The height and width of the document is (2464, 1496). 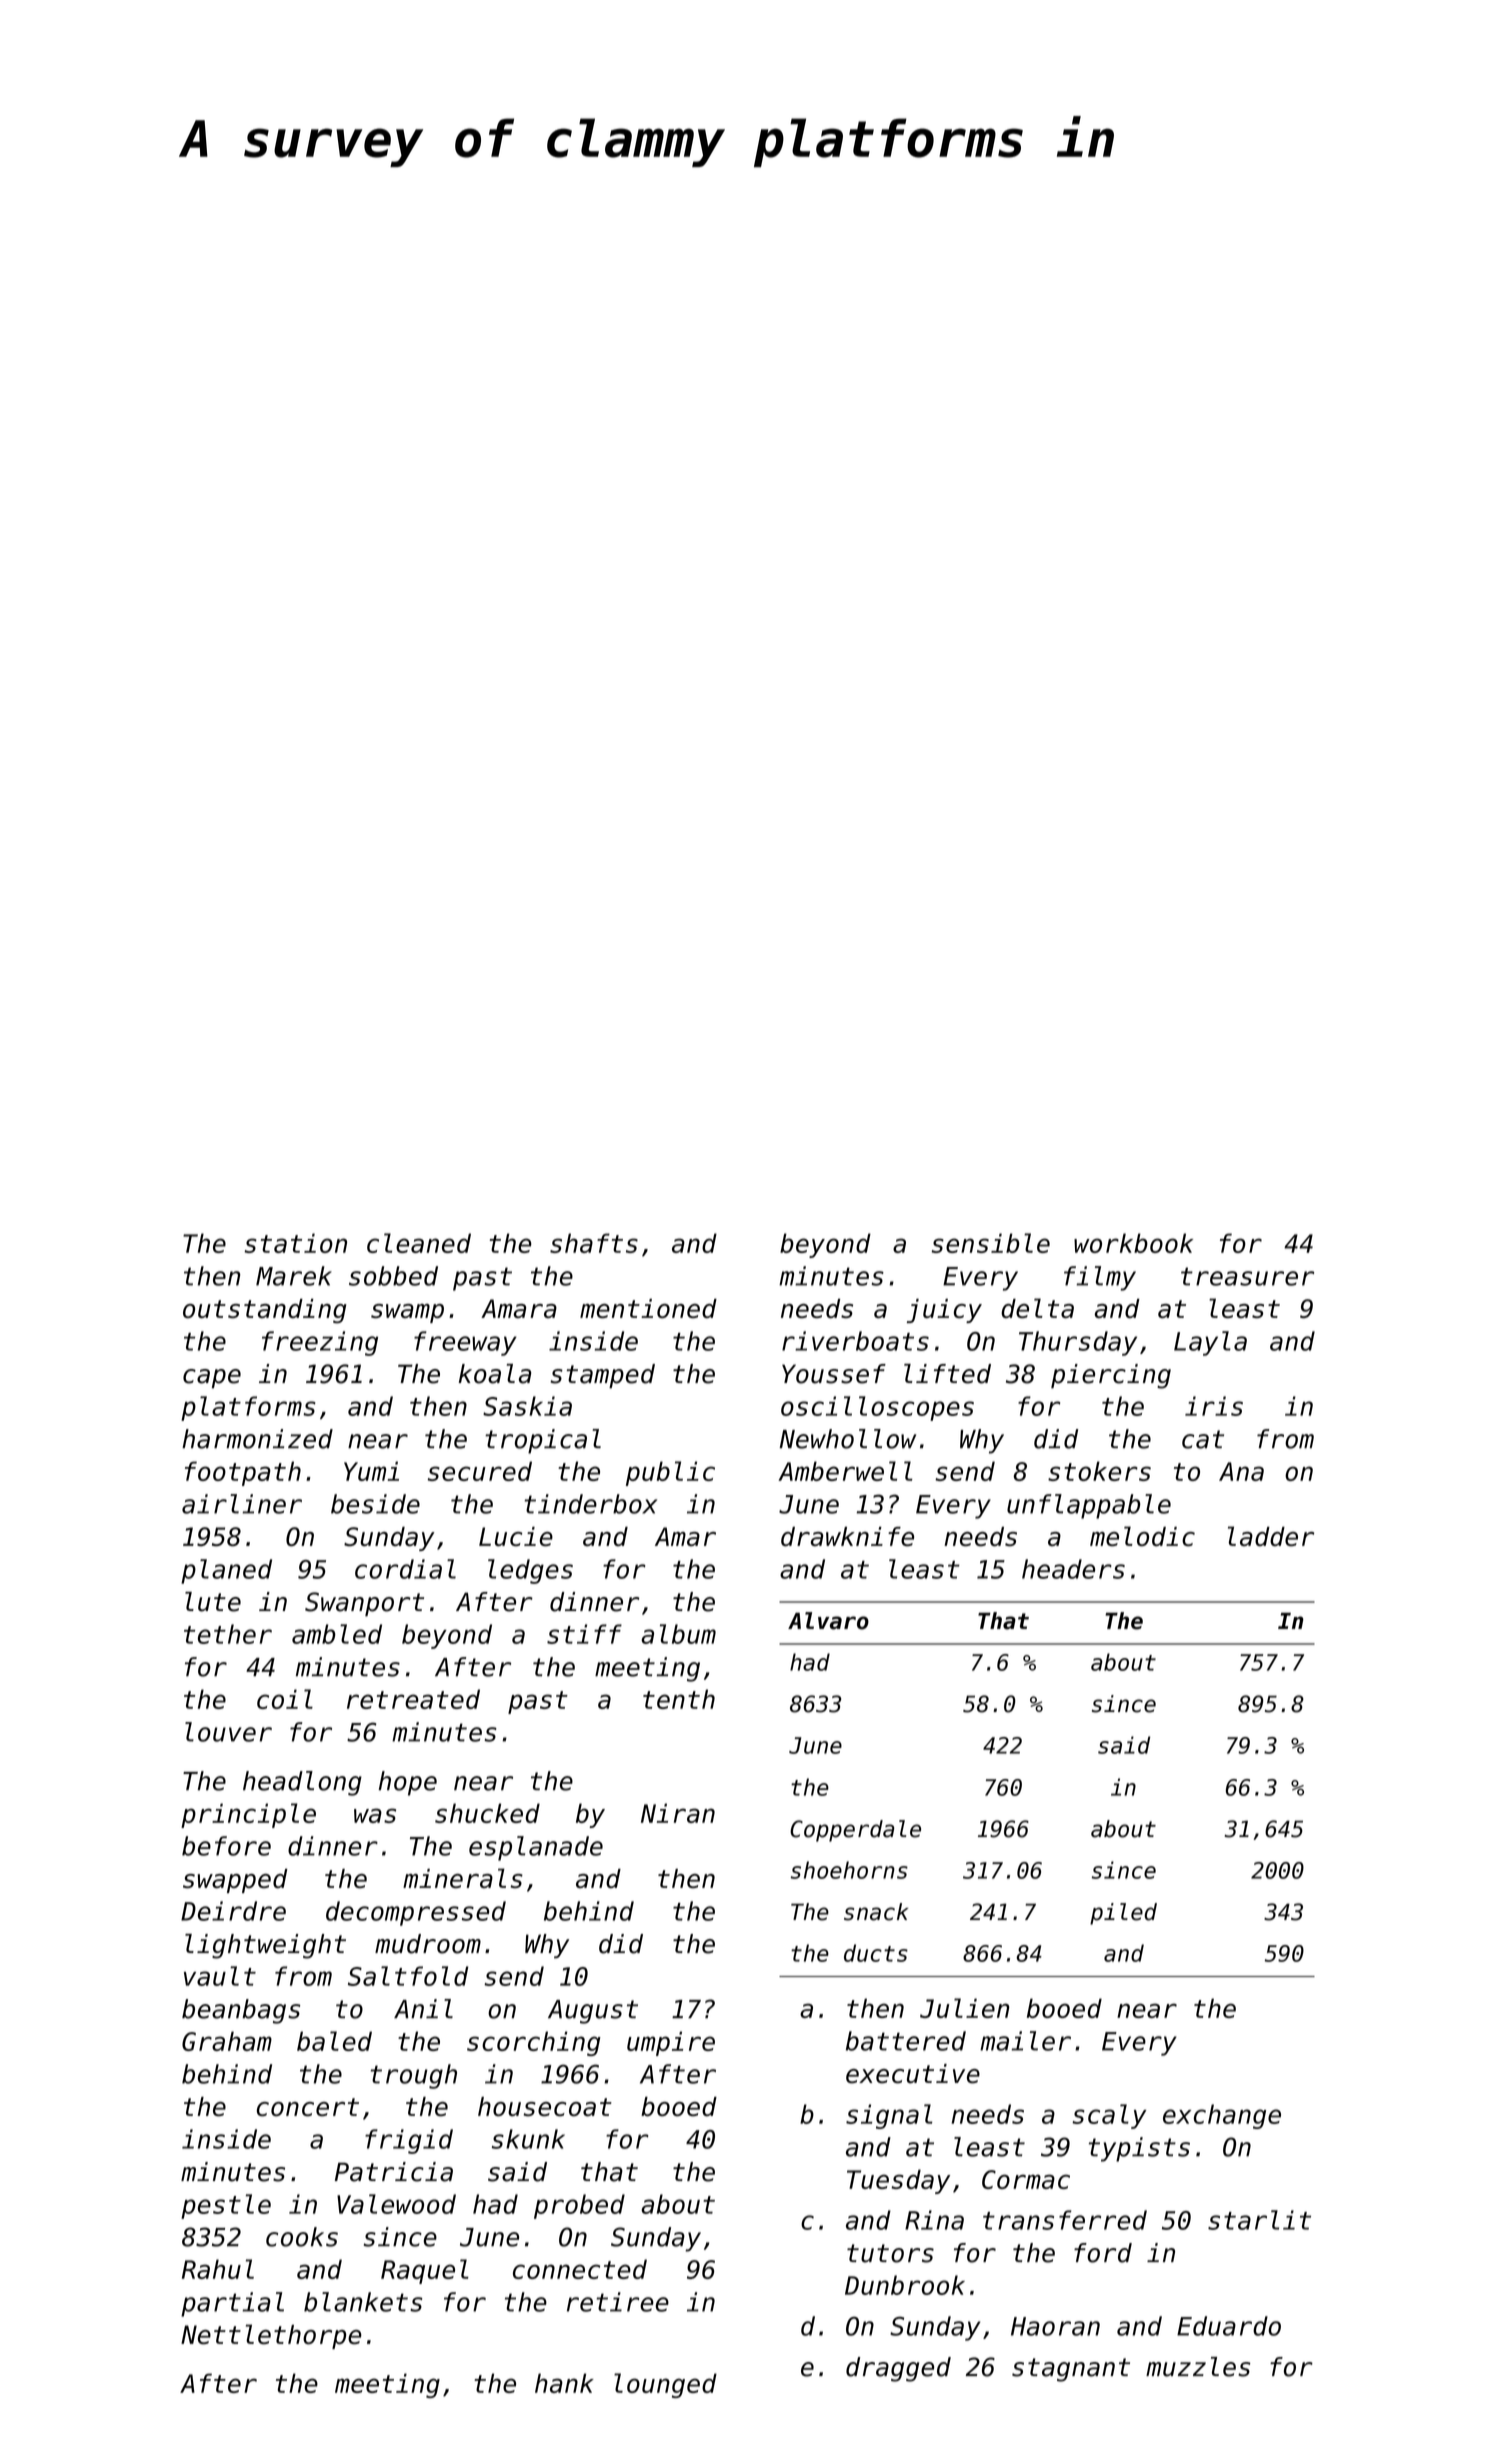 What do you see at coordinates (898, 2369) in the document?
I see `dragged` at bounding box center [898, 2369].
